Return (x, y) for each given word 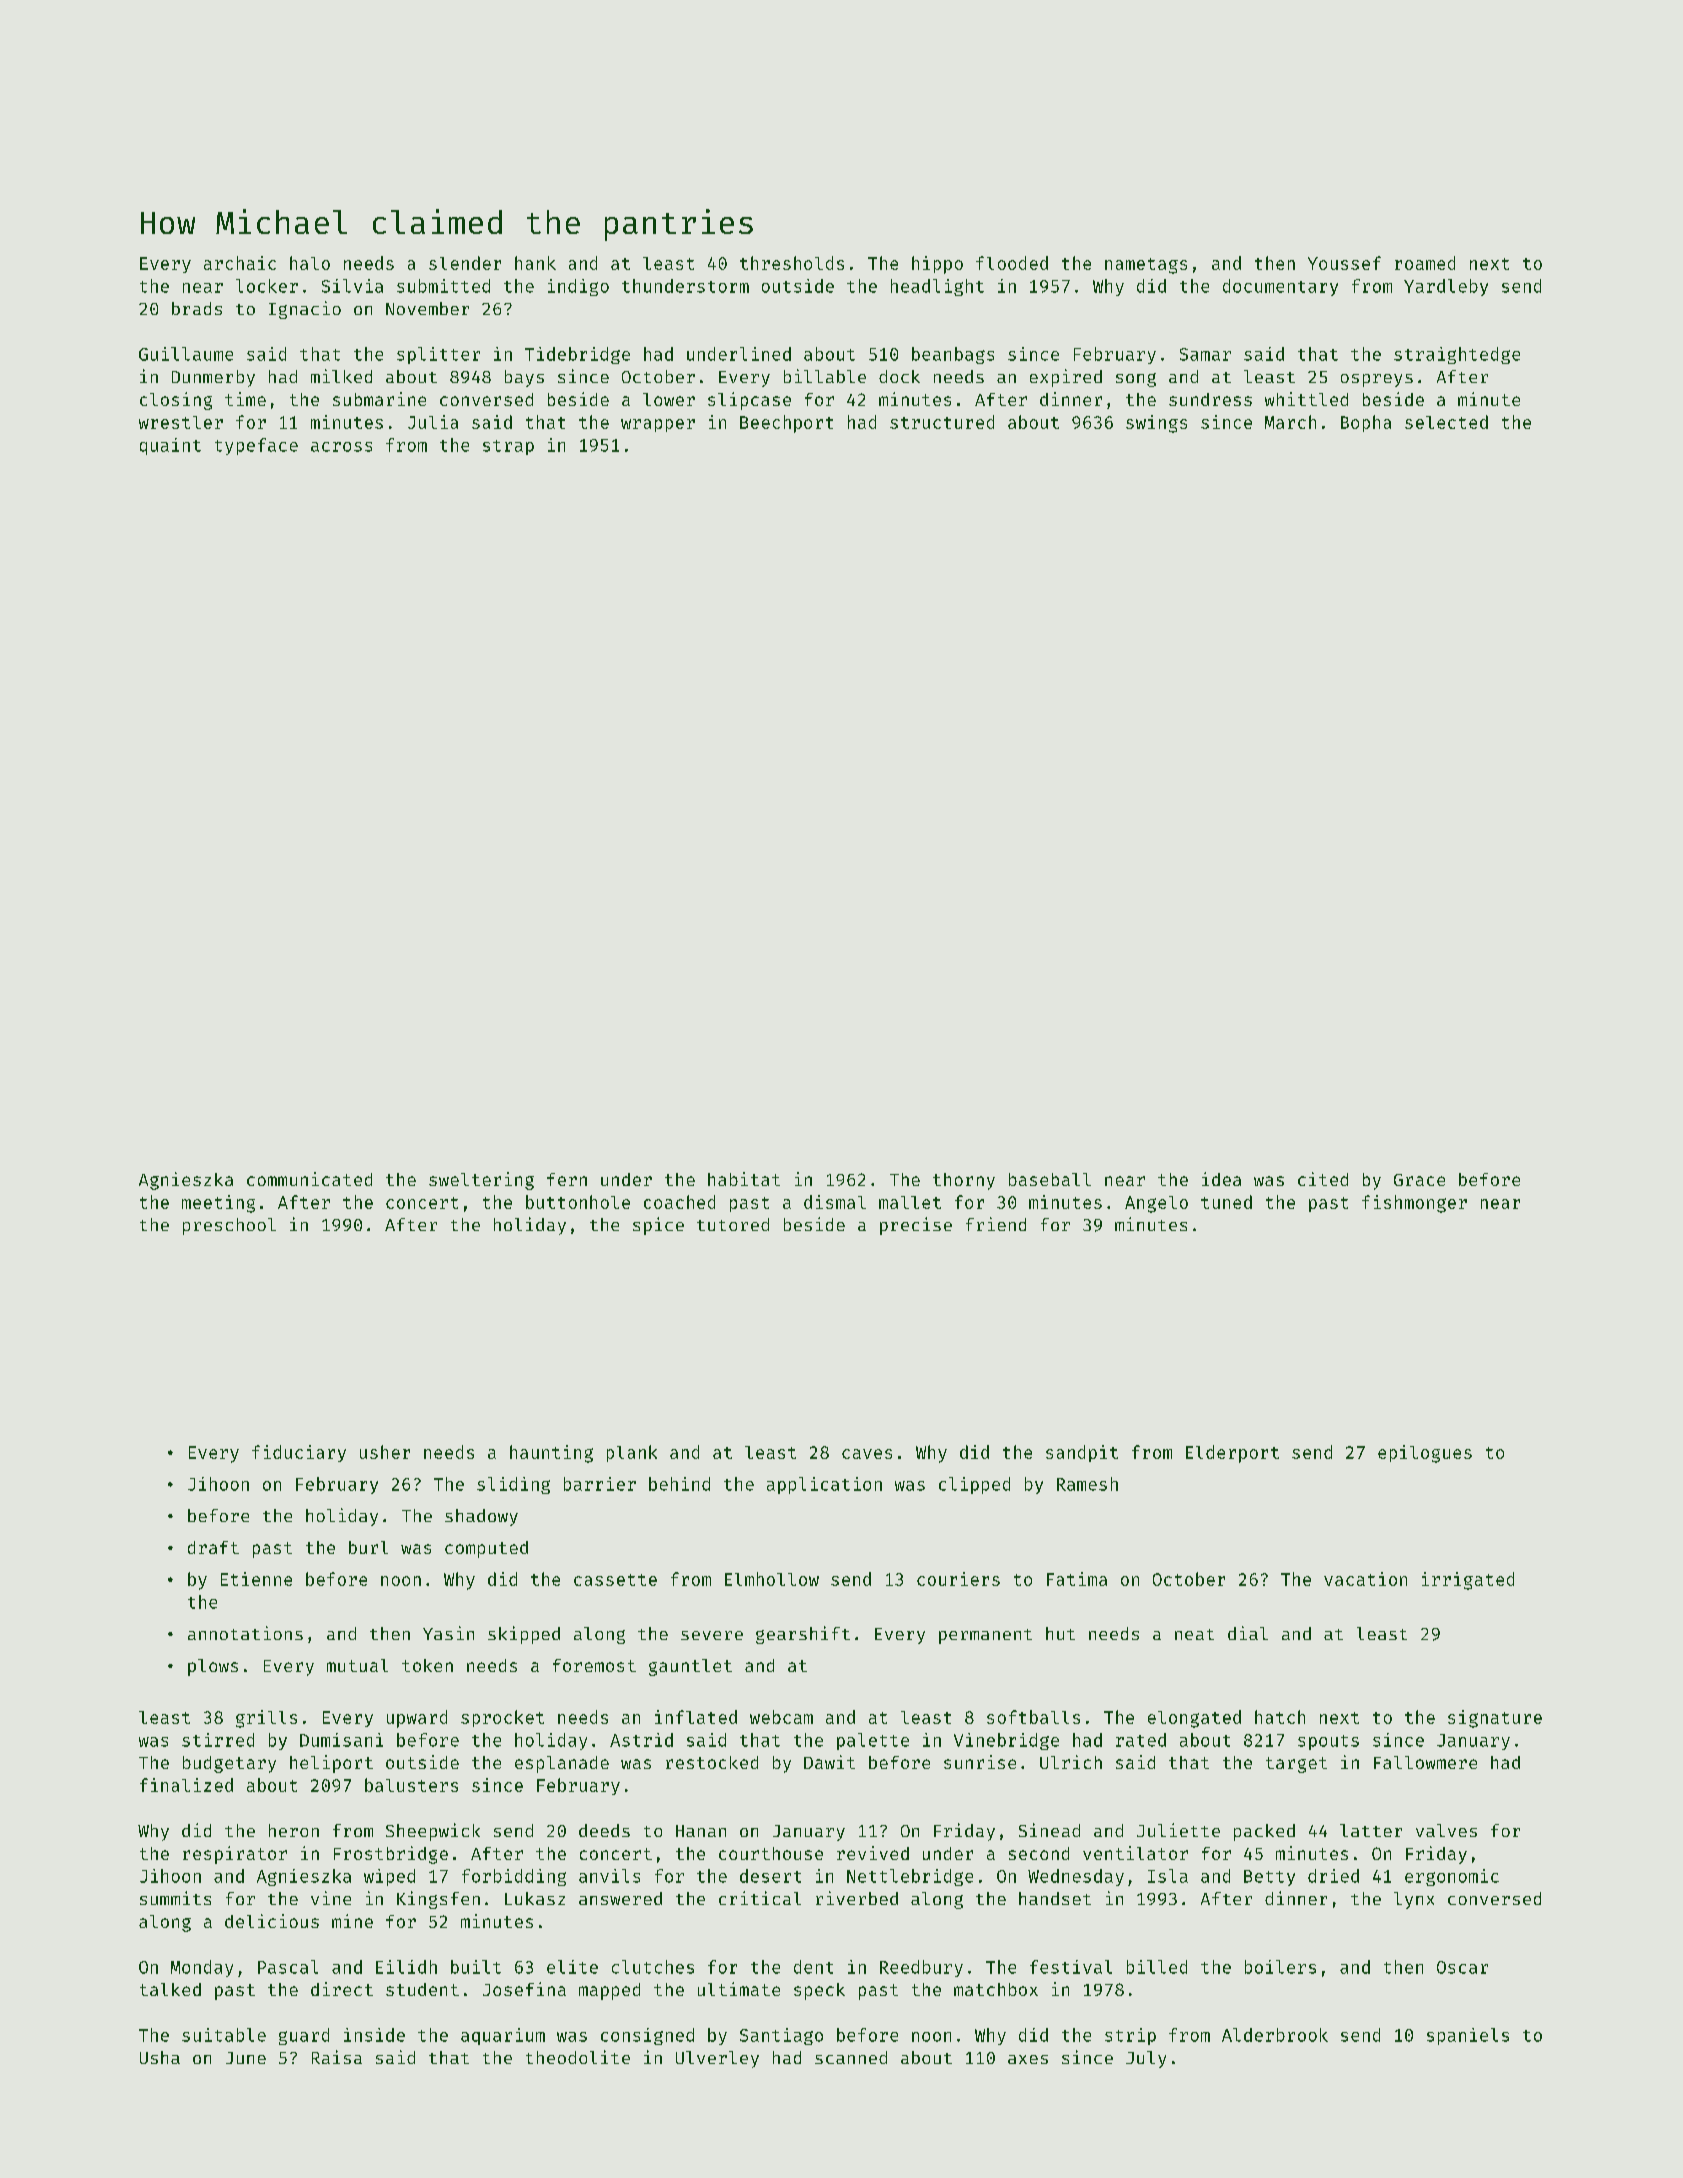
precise (916, 1226)
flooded (1012, 263)
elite (572, 1967)
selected (1446, 422)
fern (567, 1179)
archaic (240, 263)
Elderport (1232, 1454)
